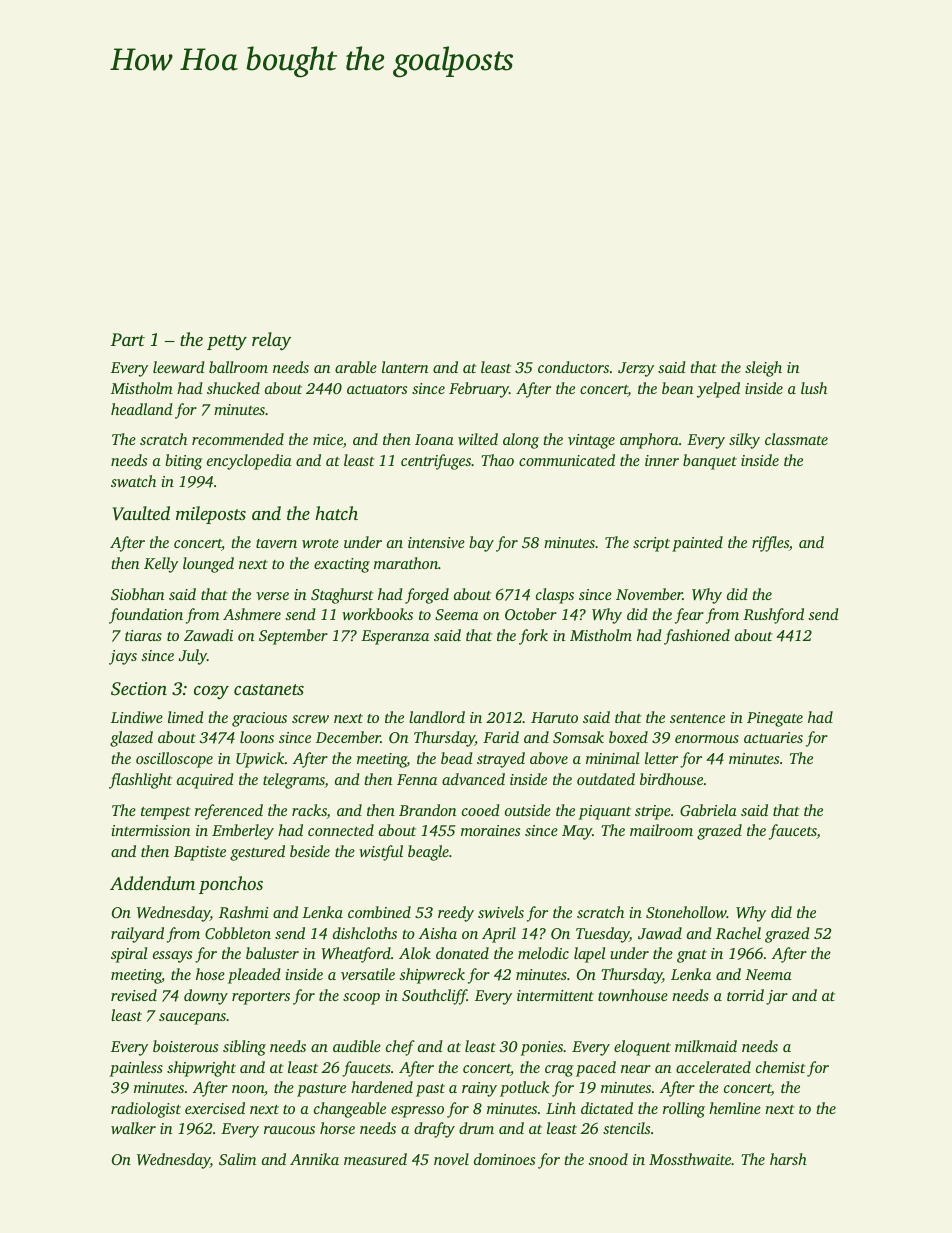 This screenshot has height=1233, width=952. I want to click on conductors, so click(573, 367).
